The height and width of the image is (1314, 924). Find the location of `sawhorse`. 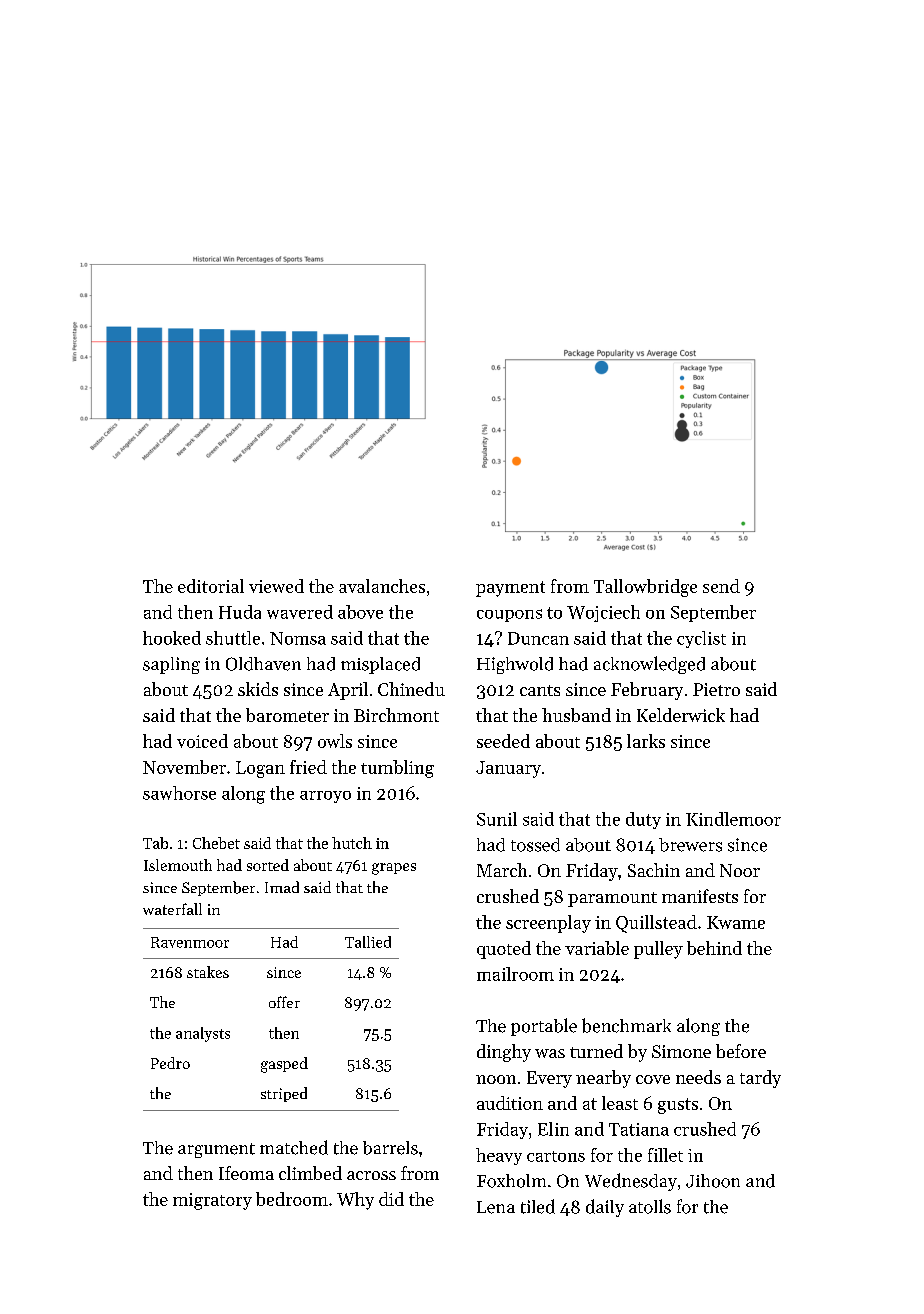

sawhorse is located at coordinates (179, 793).
